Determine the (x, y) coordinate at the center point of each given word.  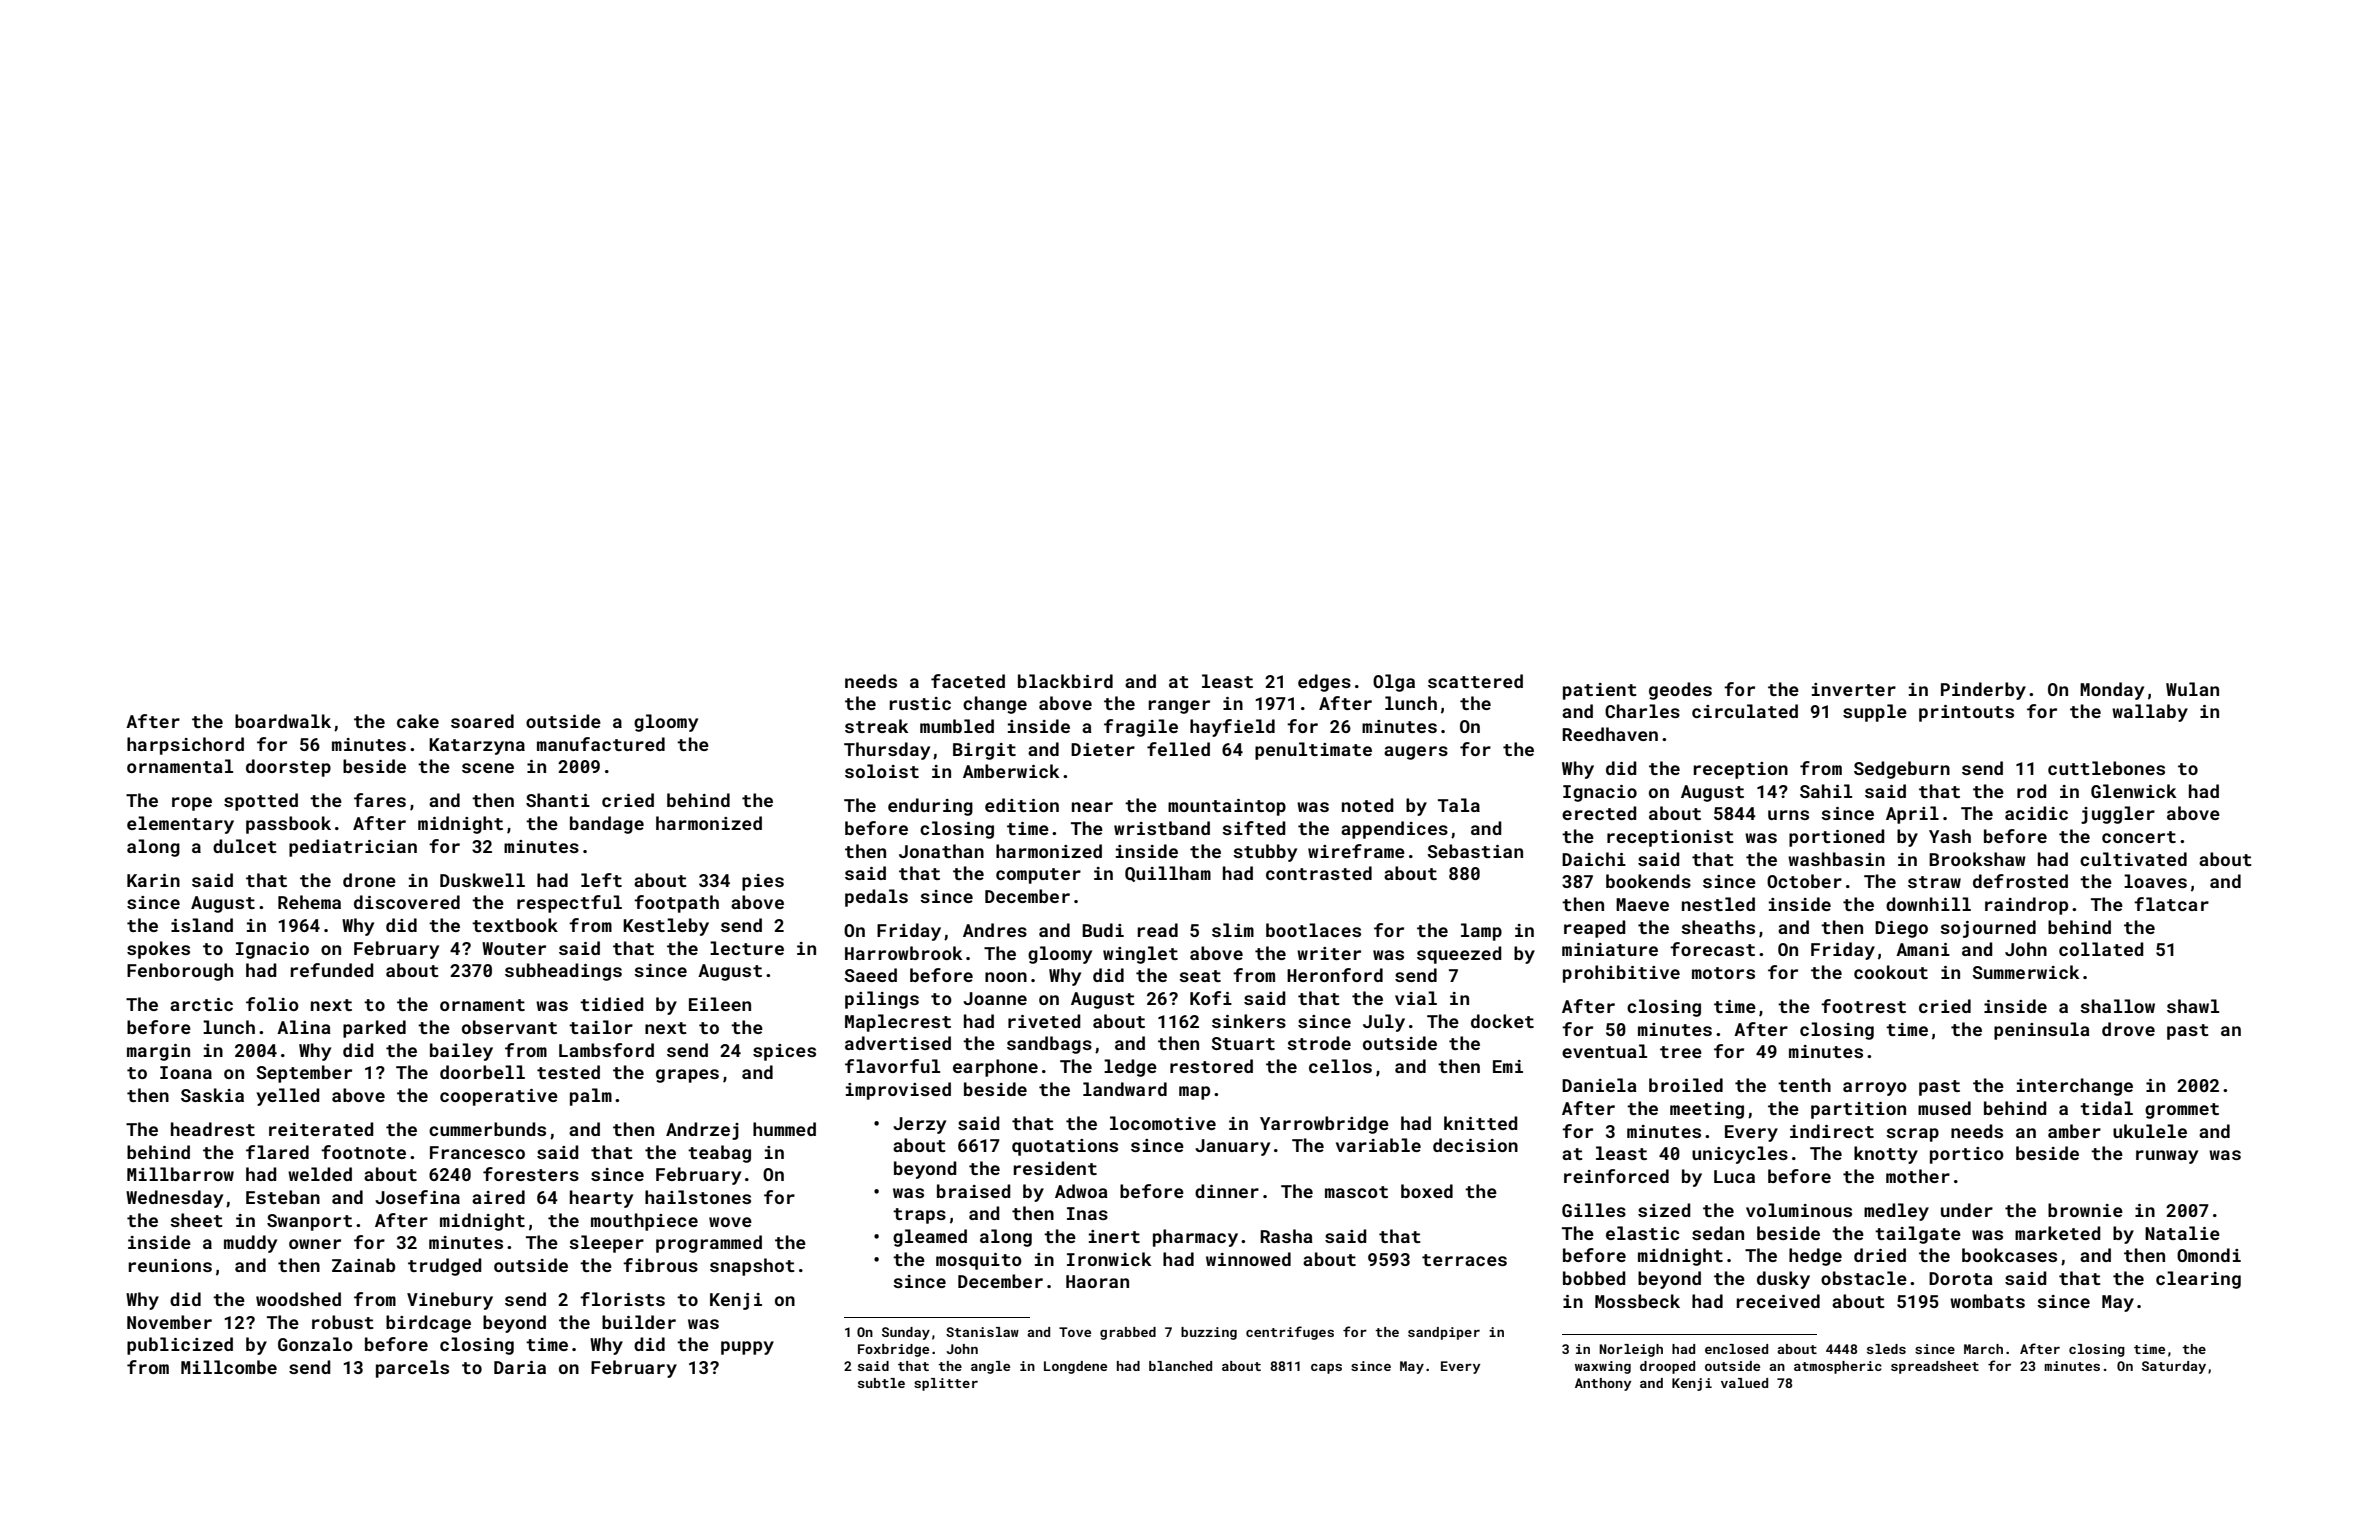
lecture (747, 948)
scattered (1475, 681)
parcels (412, 1369)
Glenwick (2134, 791)
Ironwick (1109, 1259)
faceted (968, 681)
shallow (2117, 1006)
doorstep (288, 768)
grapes (687, 1076)
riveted (1044, 1021)
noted (1368, 805)
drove (2128, 1029)
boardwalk (283, 721)
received (1778, 1301)
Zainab (363, 1265)
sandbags (1049, 1045)
